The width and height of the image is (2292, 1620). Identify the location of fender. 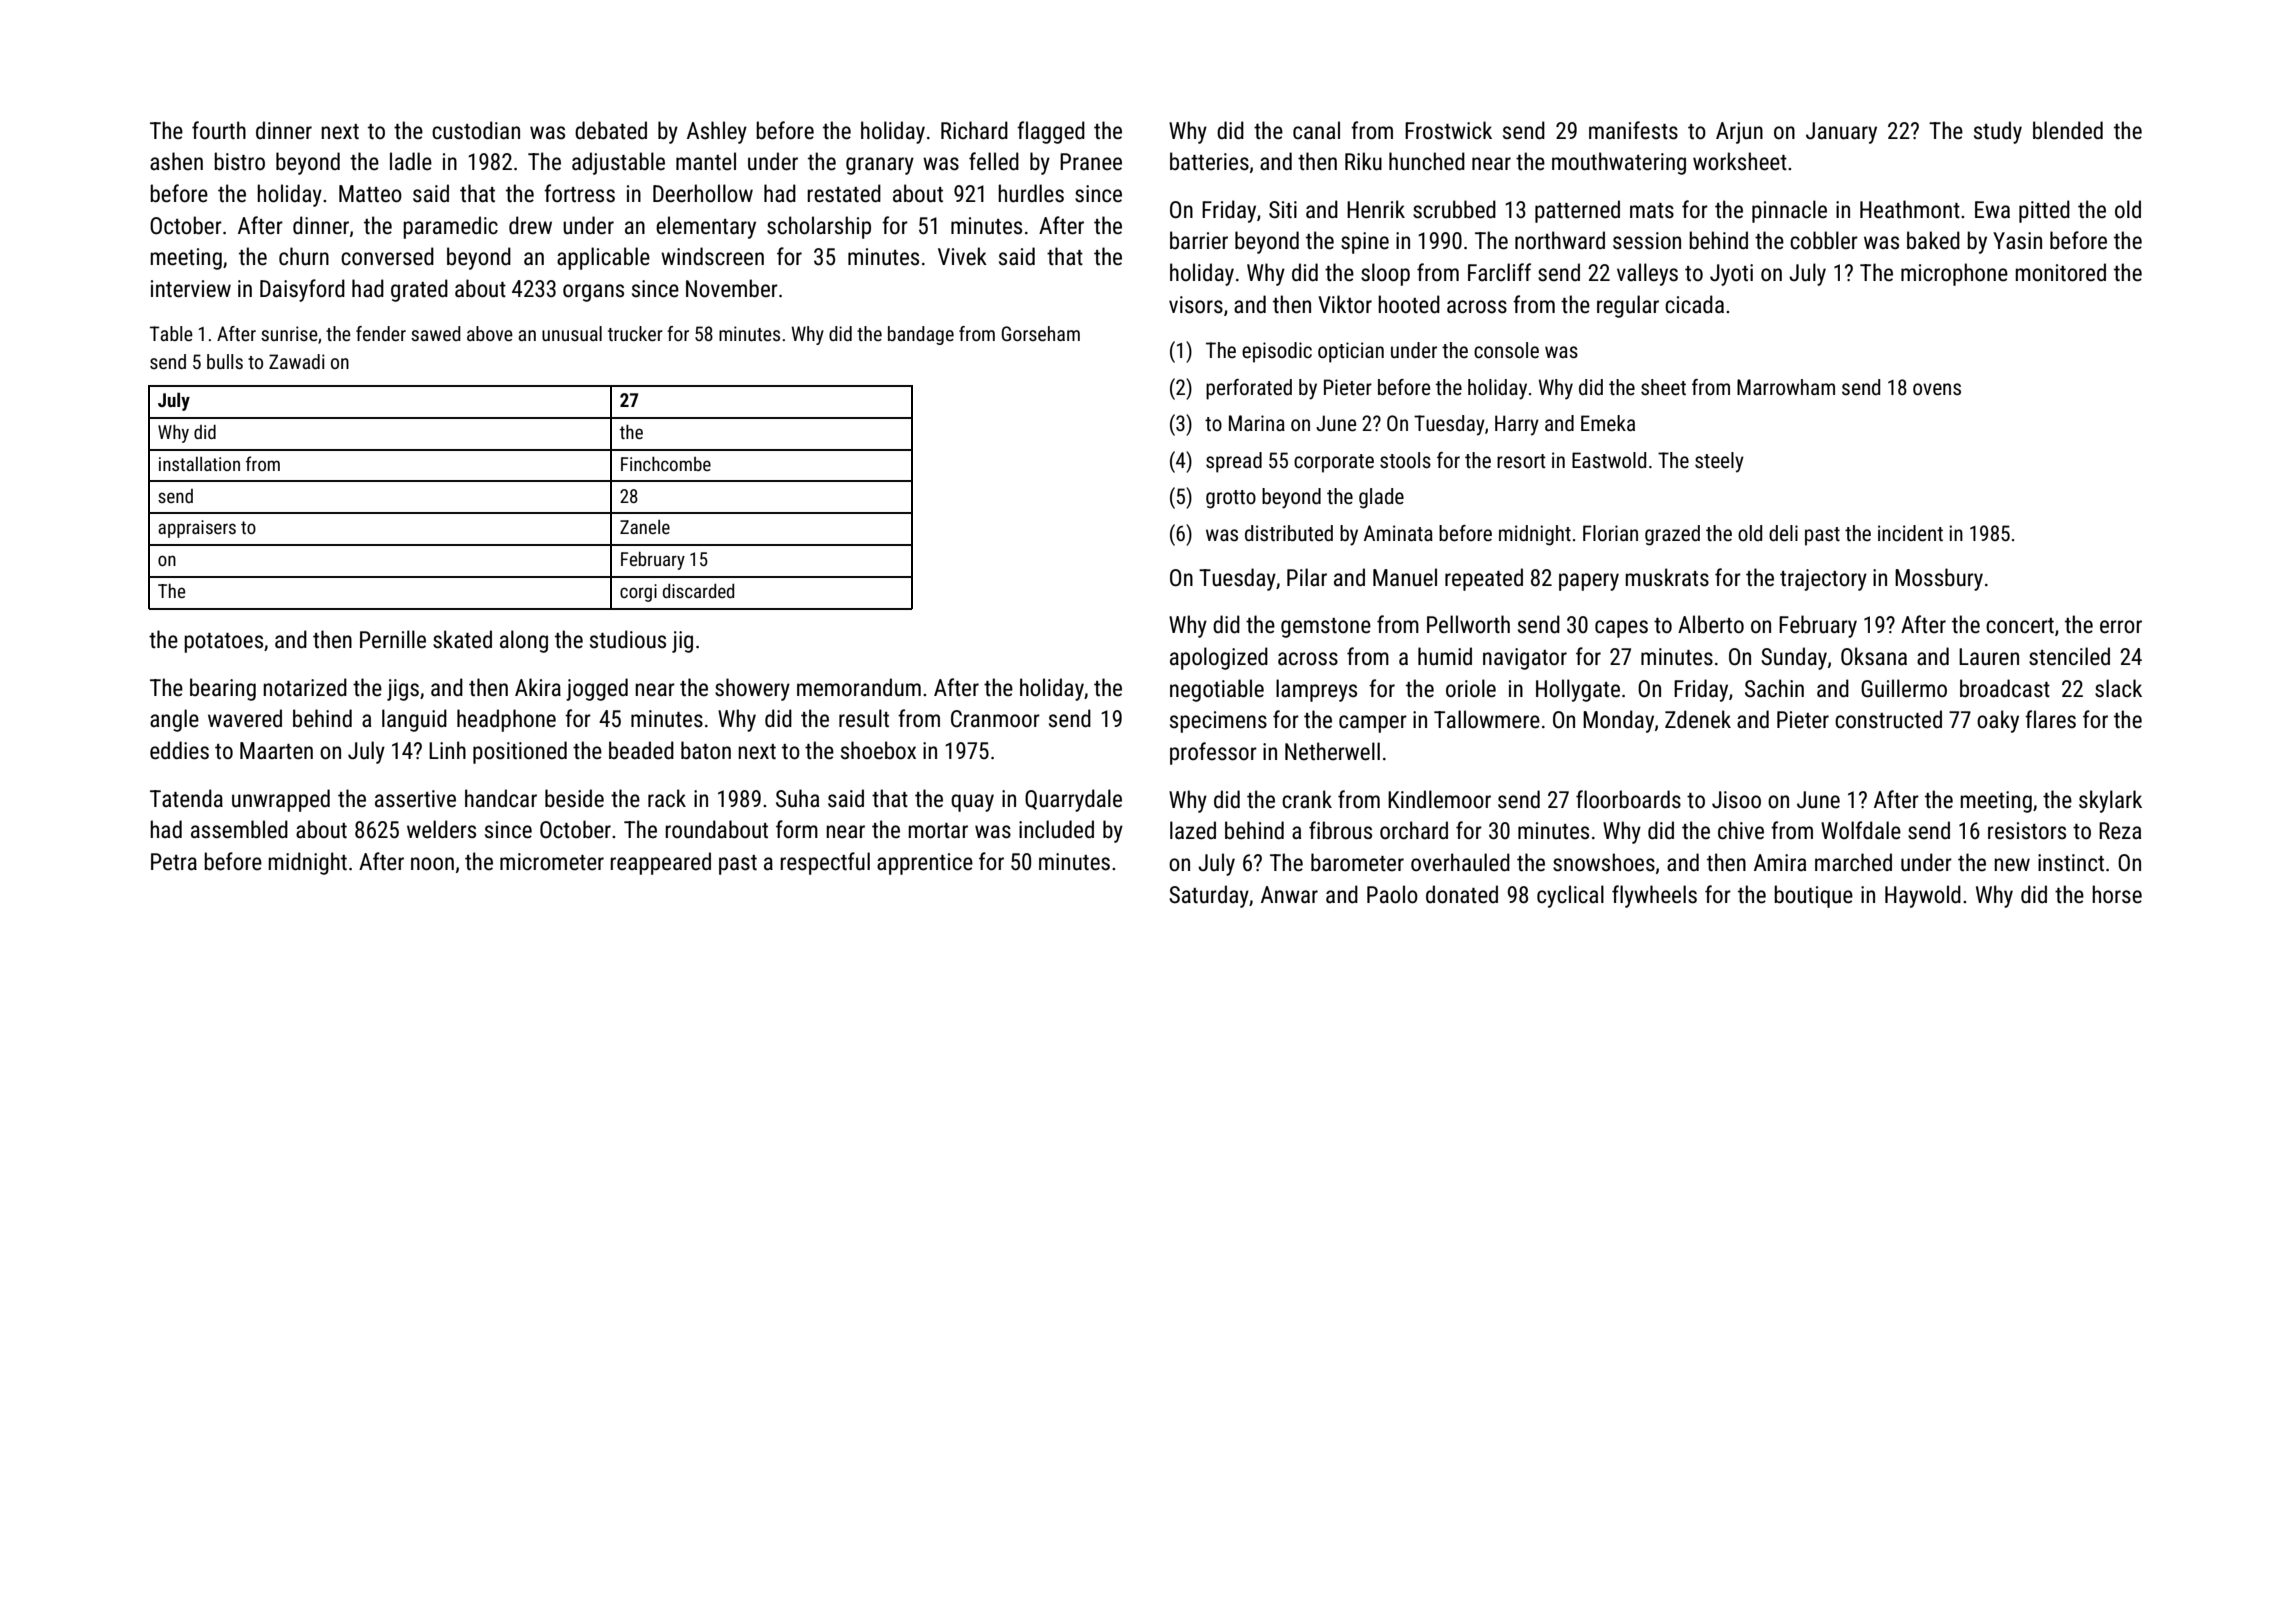
(381, 333).
